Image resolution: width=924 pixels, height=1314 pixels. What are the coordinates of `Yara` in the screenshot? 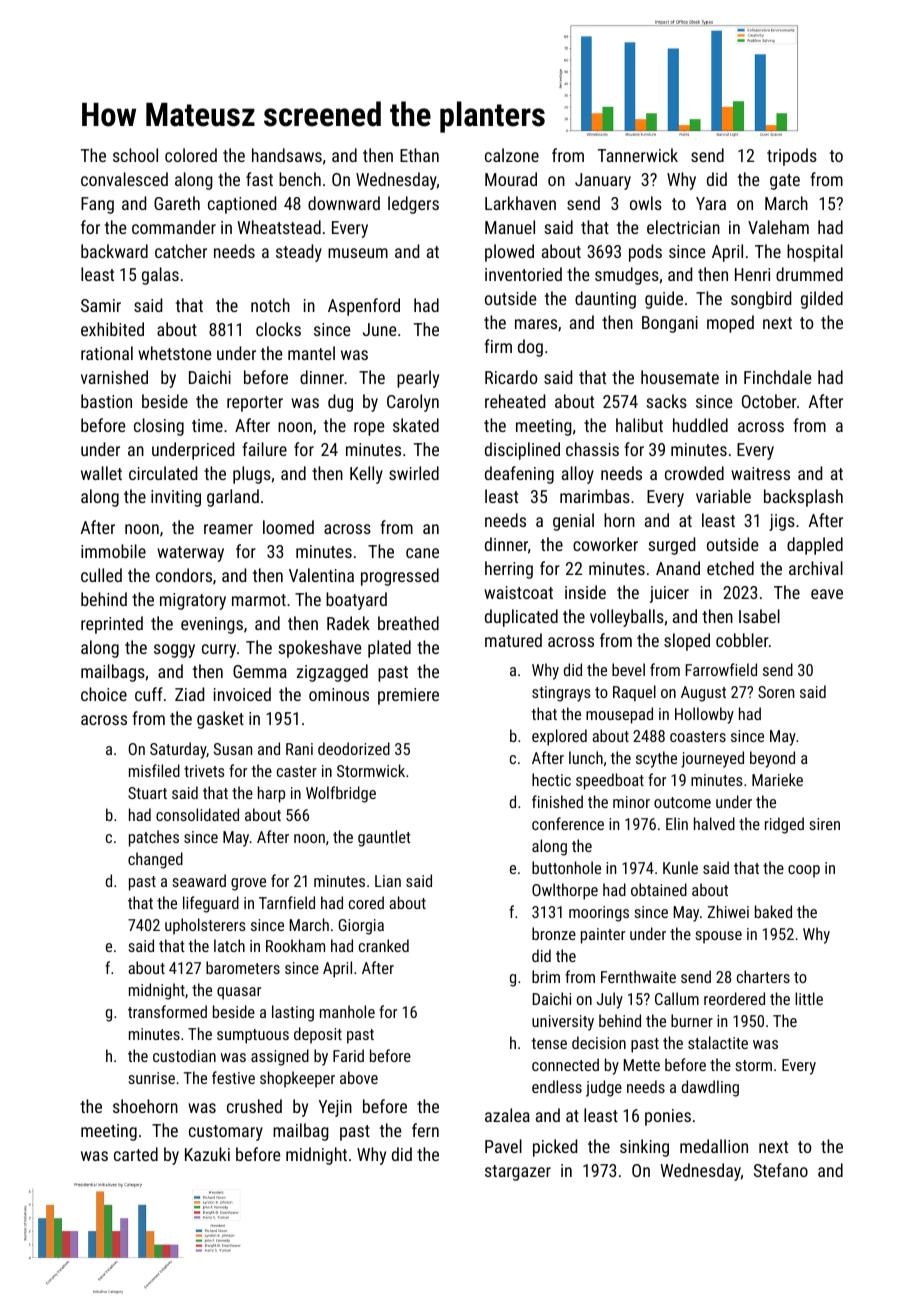 It's located at (711, 203).
